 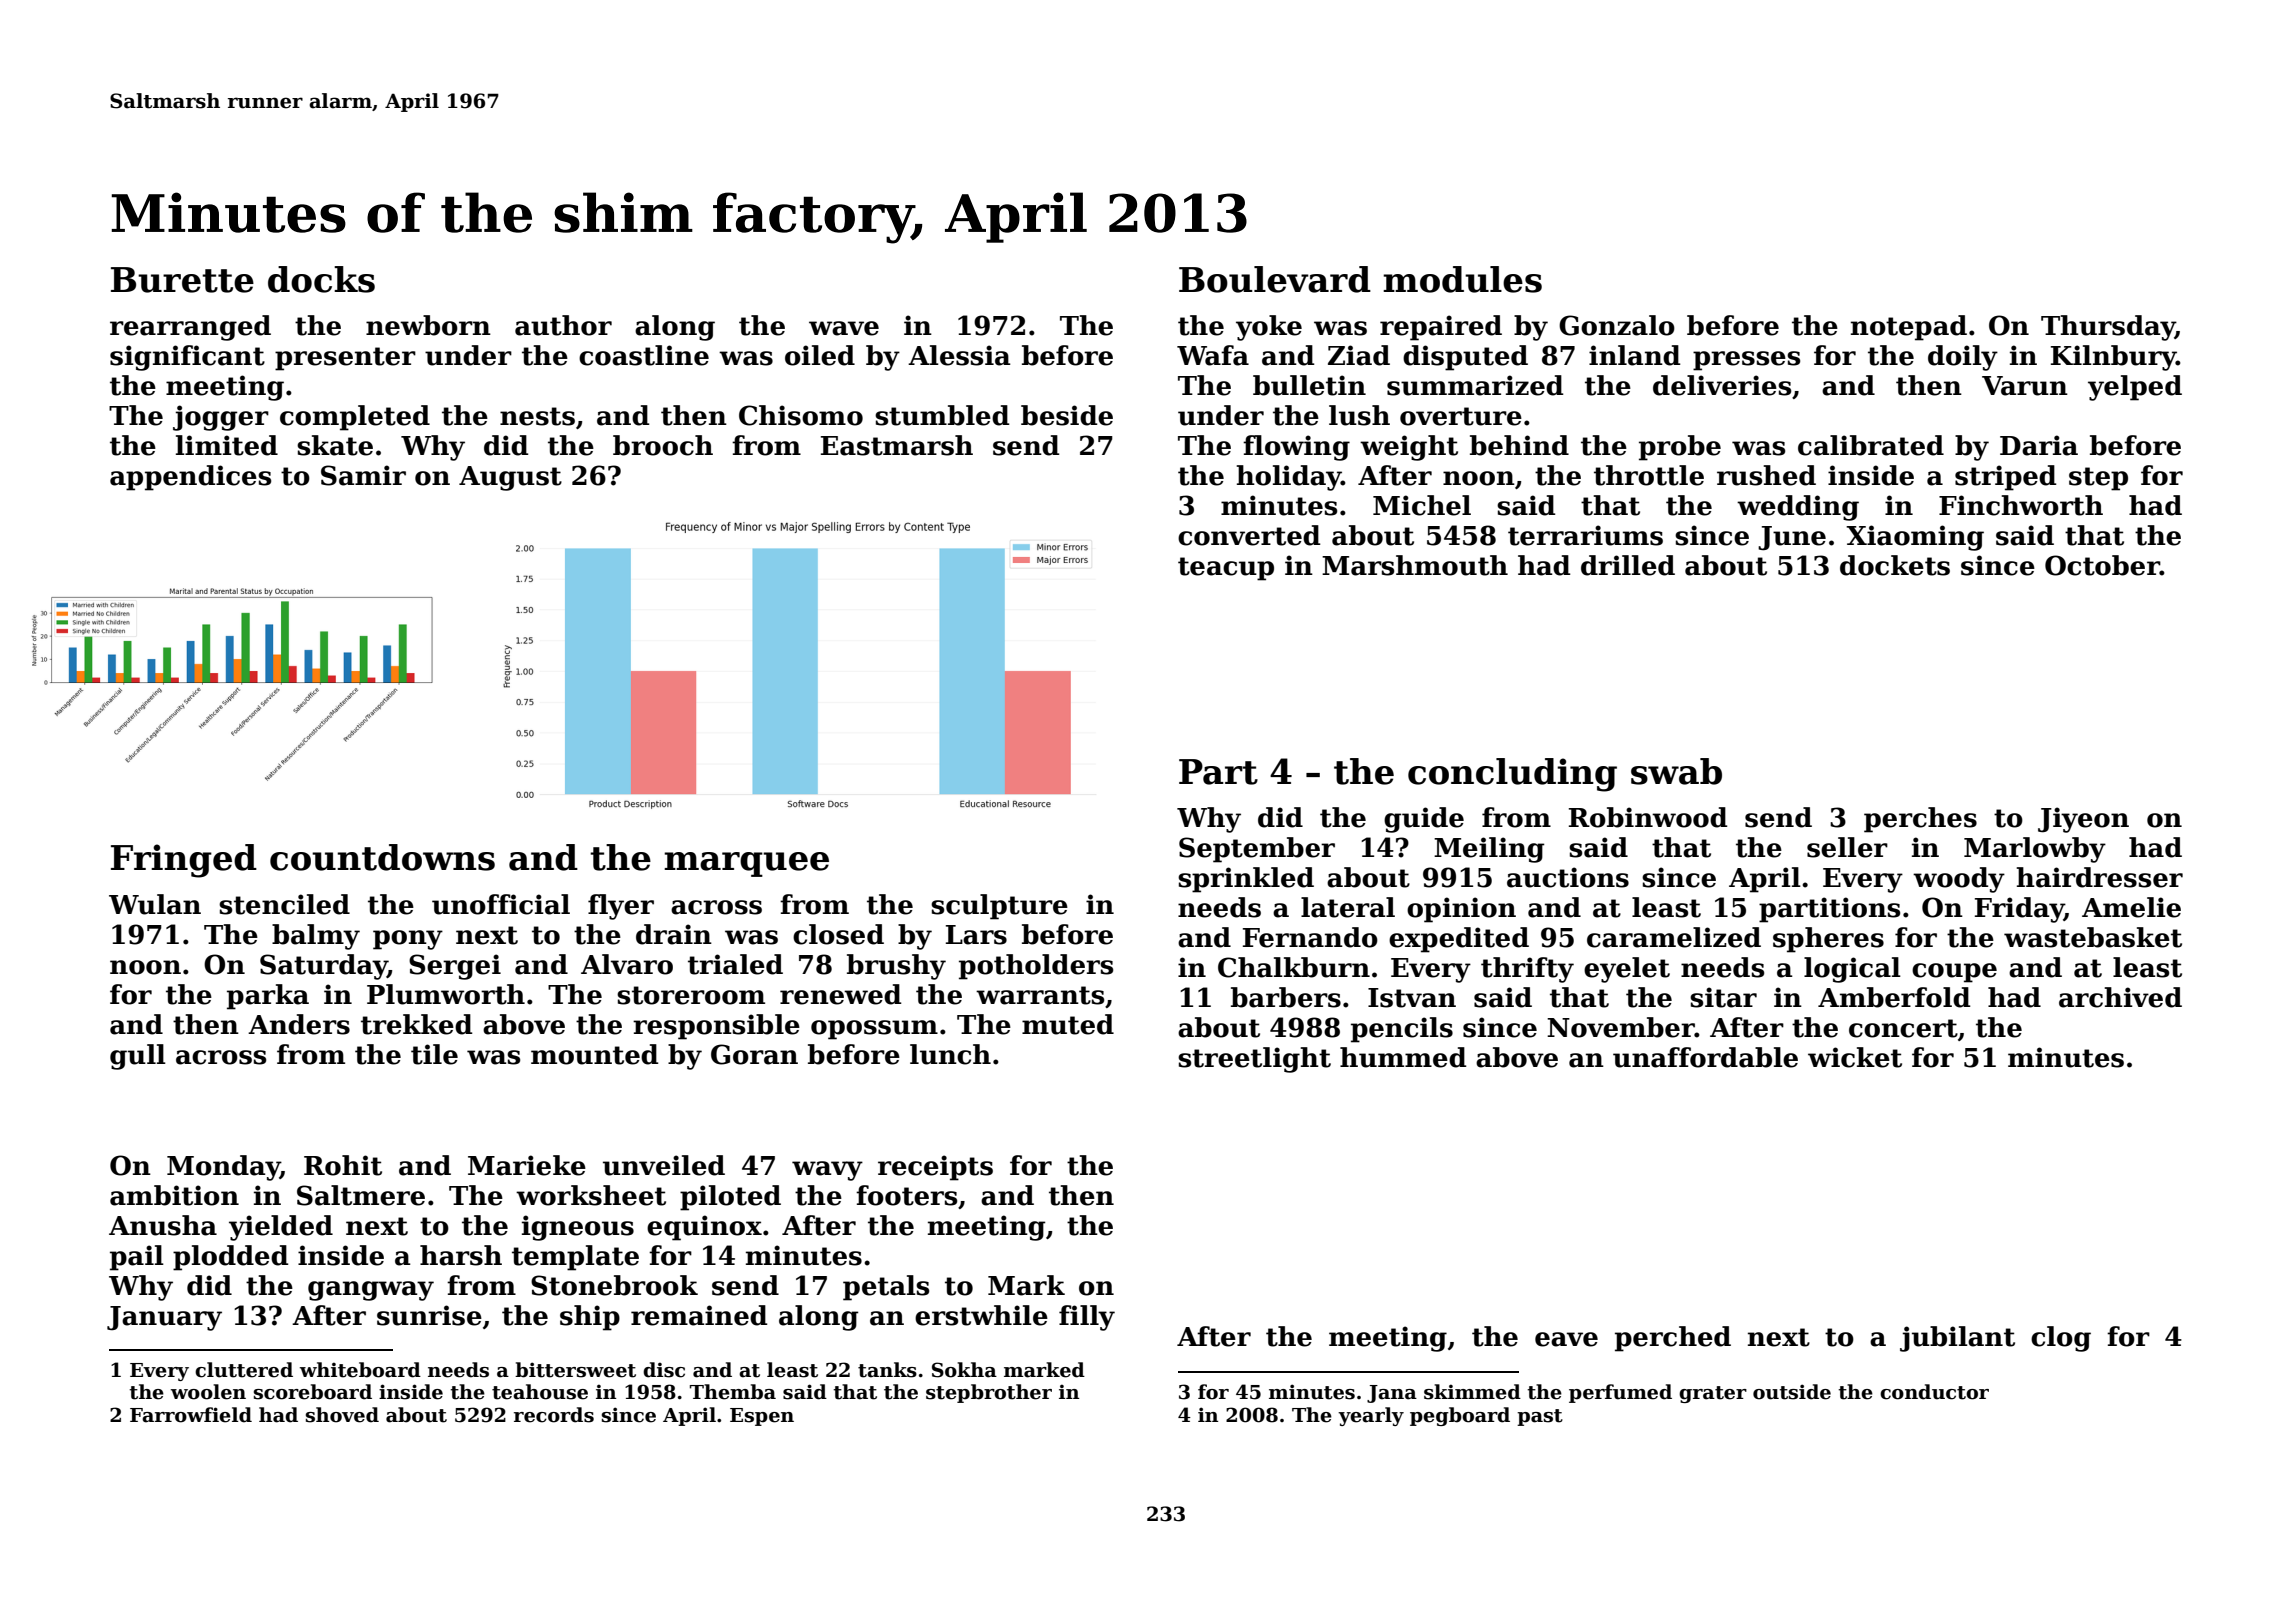 I want to click on wedding, so click(x=1798, y=508).
